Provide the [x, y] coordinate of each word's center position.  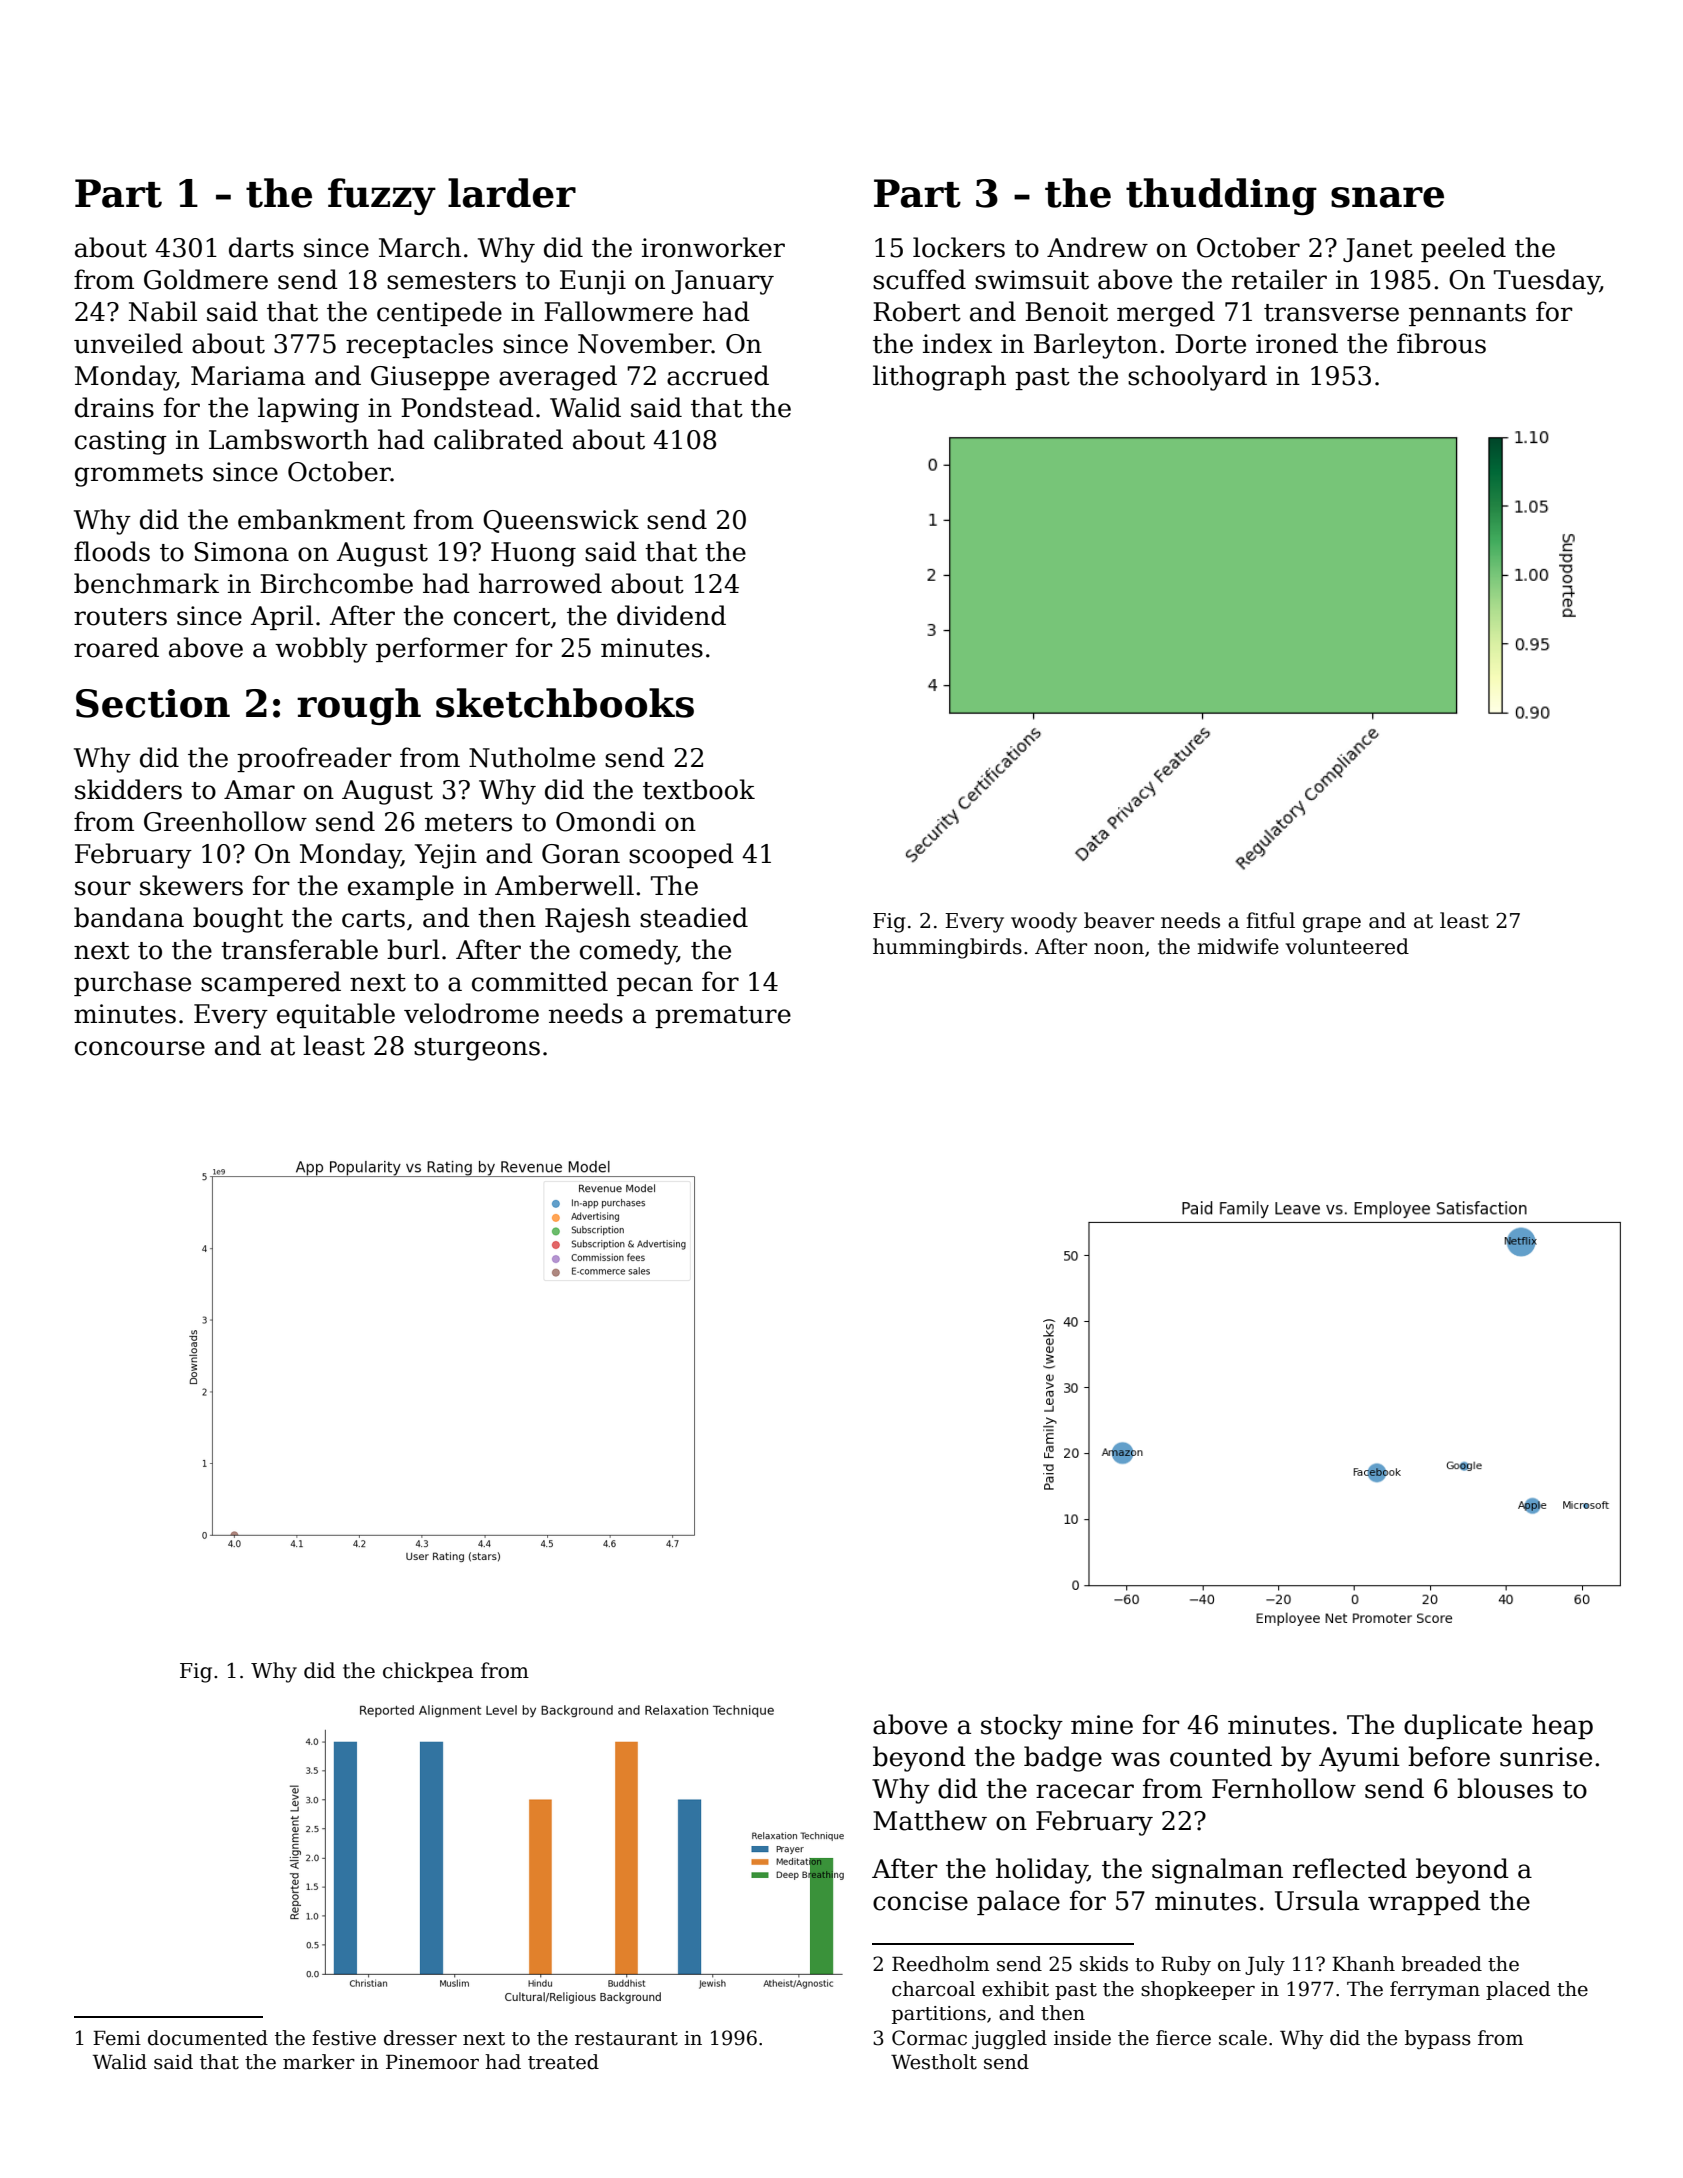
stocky [1022, 1727]
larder [512, 193]
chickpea [428, 1672]
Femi [117, 2038]
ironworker [713, 247]
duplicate [1463, 1726]
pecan [655, 986]
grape [1332, 925]
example [401, 887]
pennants [1467, 315]
